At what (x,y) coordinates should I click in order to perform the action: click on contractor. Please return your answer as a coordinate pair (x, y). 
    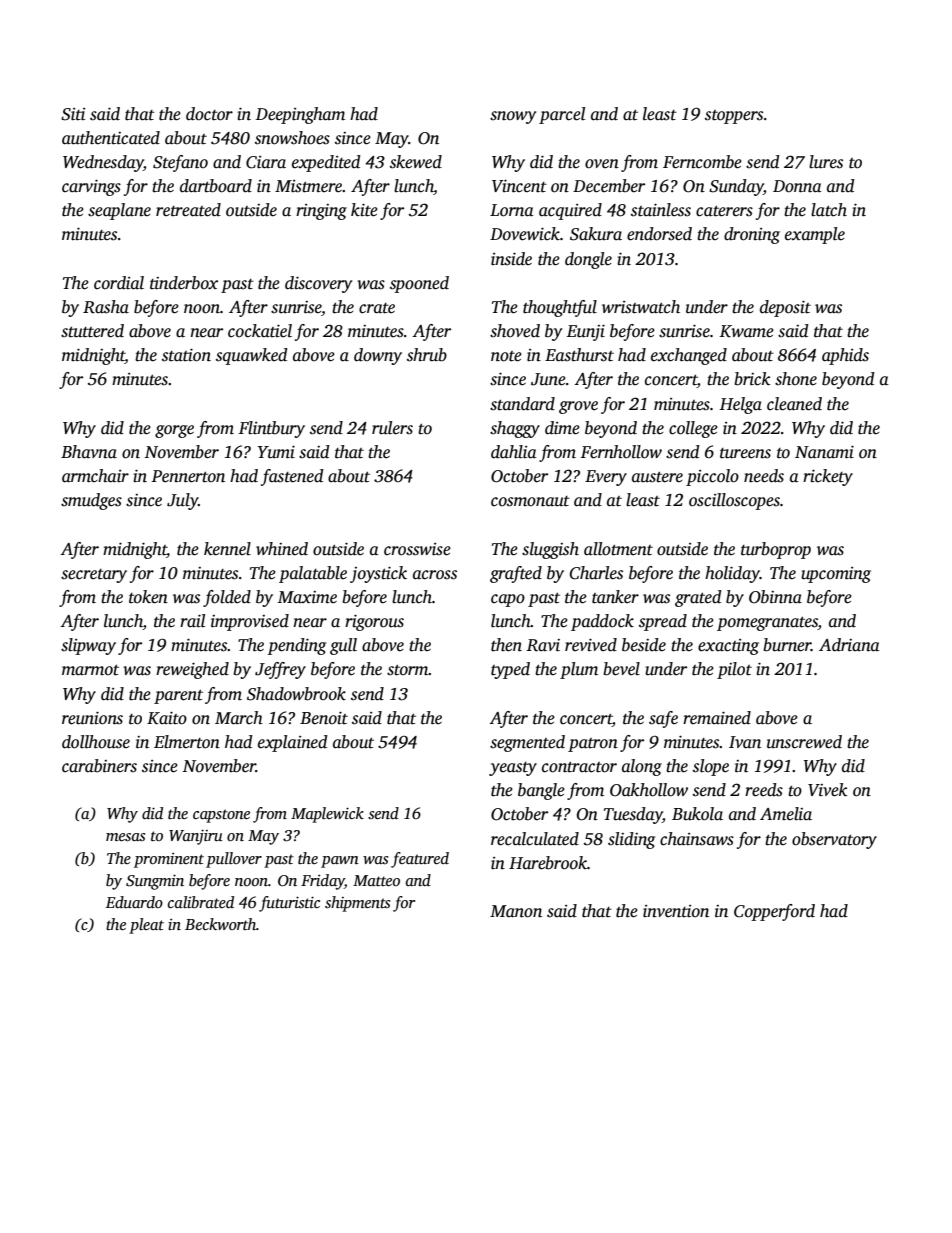
    Looking at the image, I should click on (579, 767).
